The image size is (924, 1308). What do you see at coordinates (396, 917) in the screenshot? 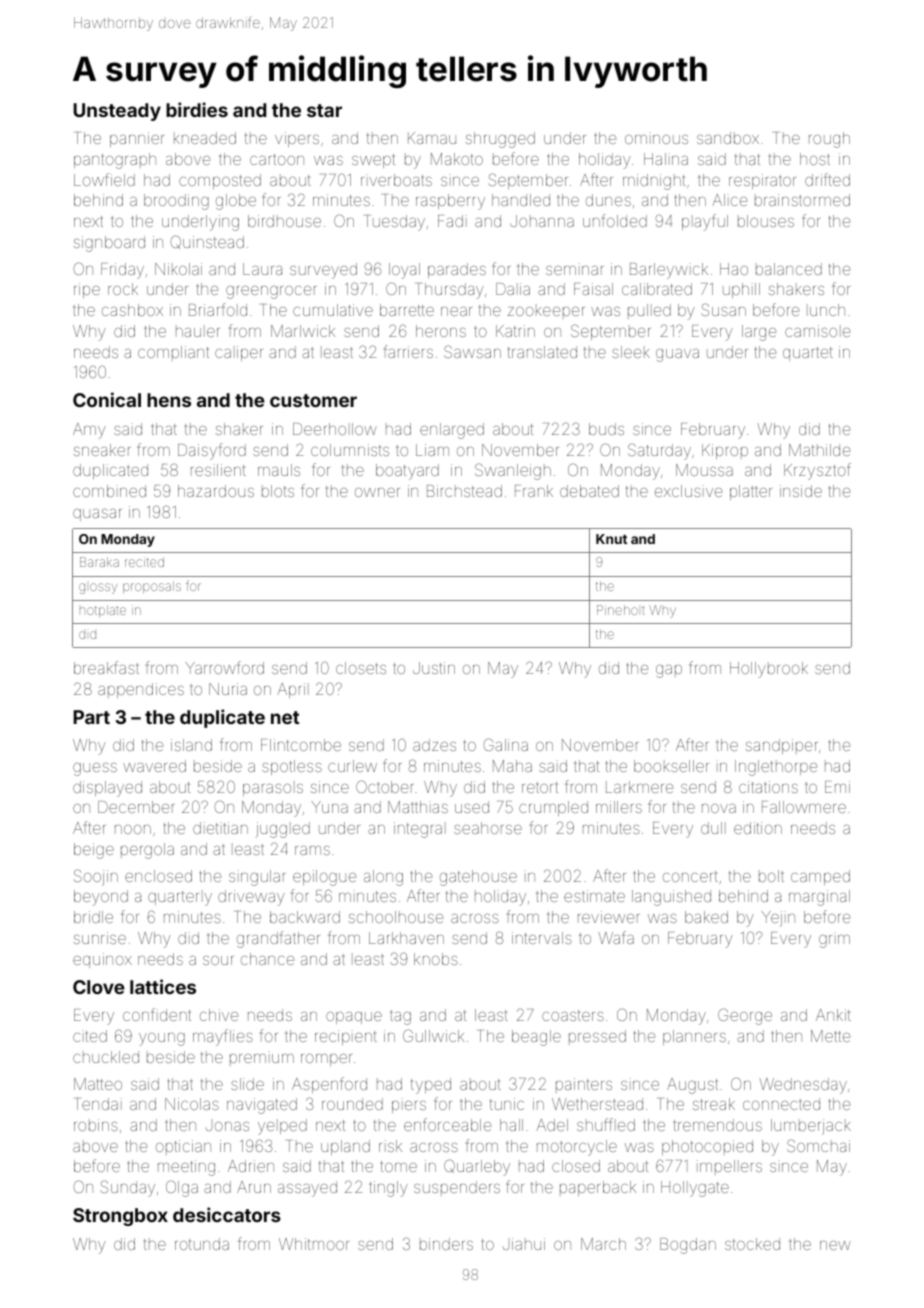
I see `schoolhouse` at bounding box center [396, 917].
